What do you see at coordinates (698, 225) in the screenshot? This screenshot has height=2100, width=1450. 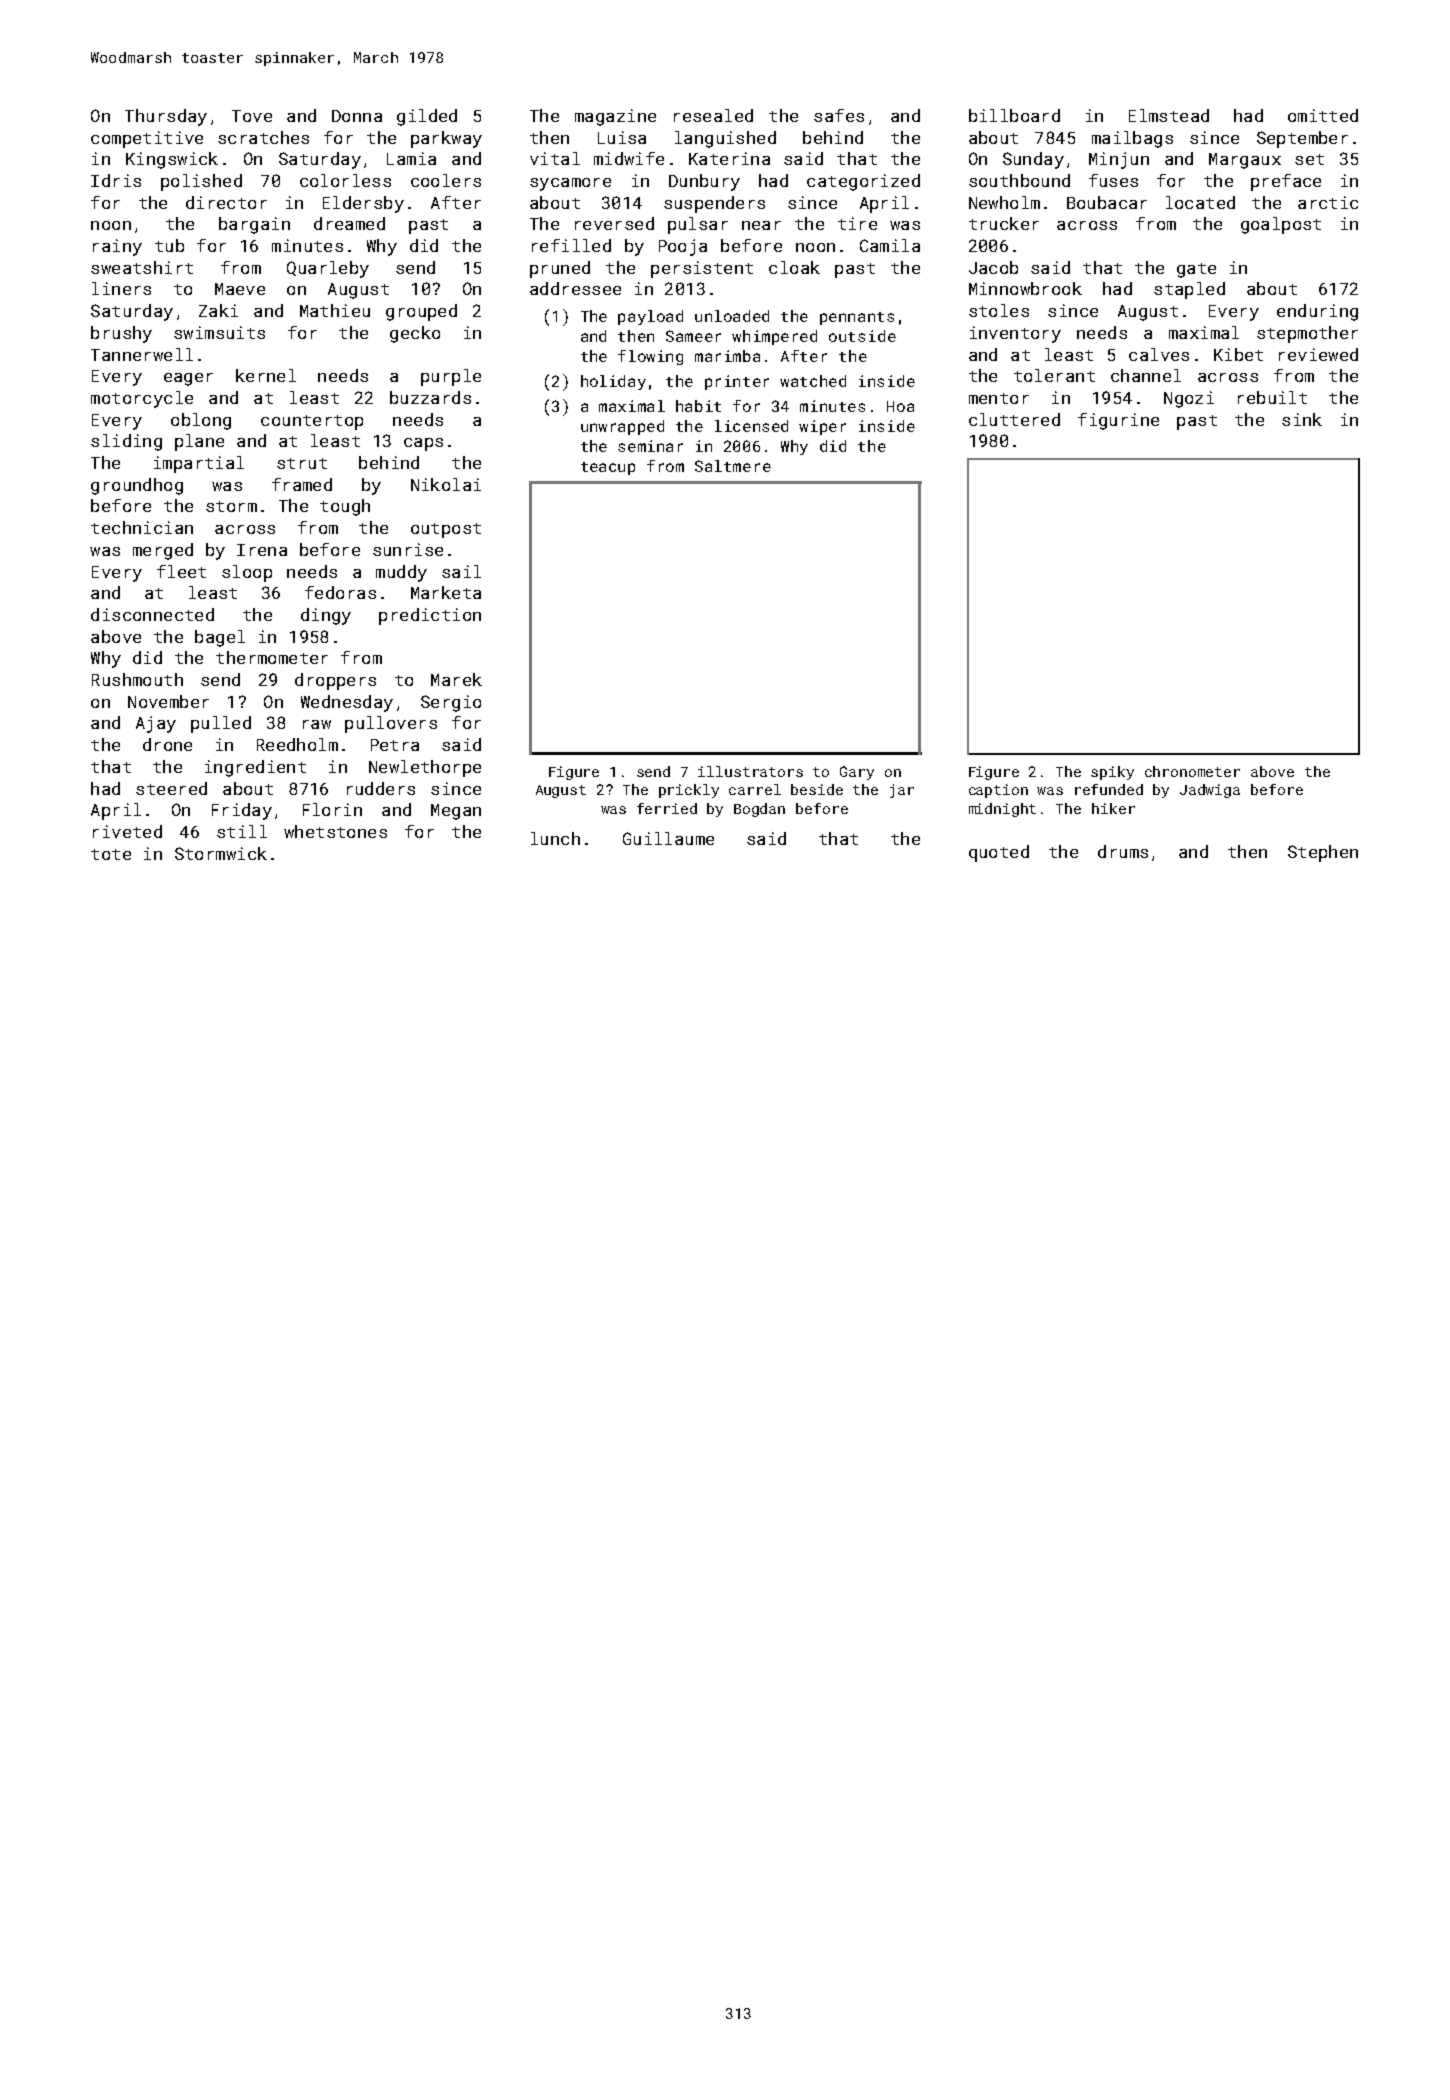 I see `pulsar` at bounding box center [698, 225].
